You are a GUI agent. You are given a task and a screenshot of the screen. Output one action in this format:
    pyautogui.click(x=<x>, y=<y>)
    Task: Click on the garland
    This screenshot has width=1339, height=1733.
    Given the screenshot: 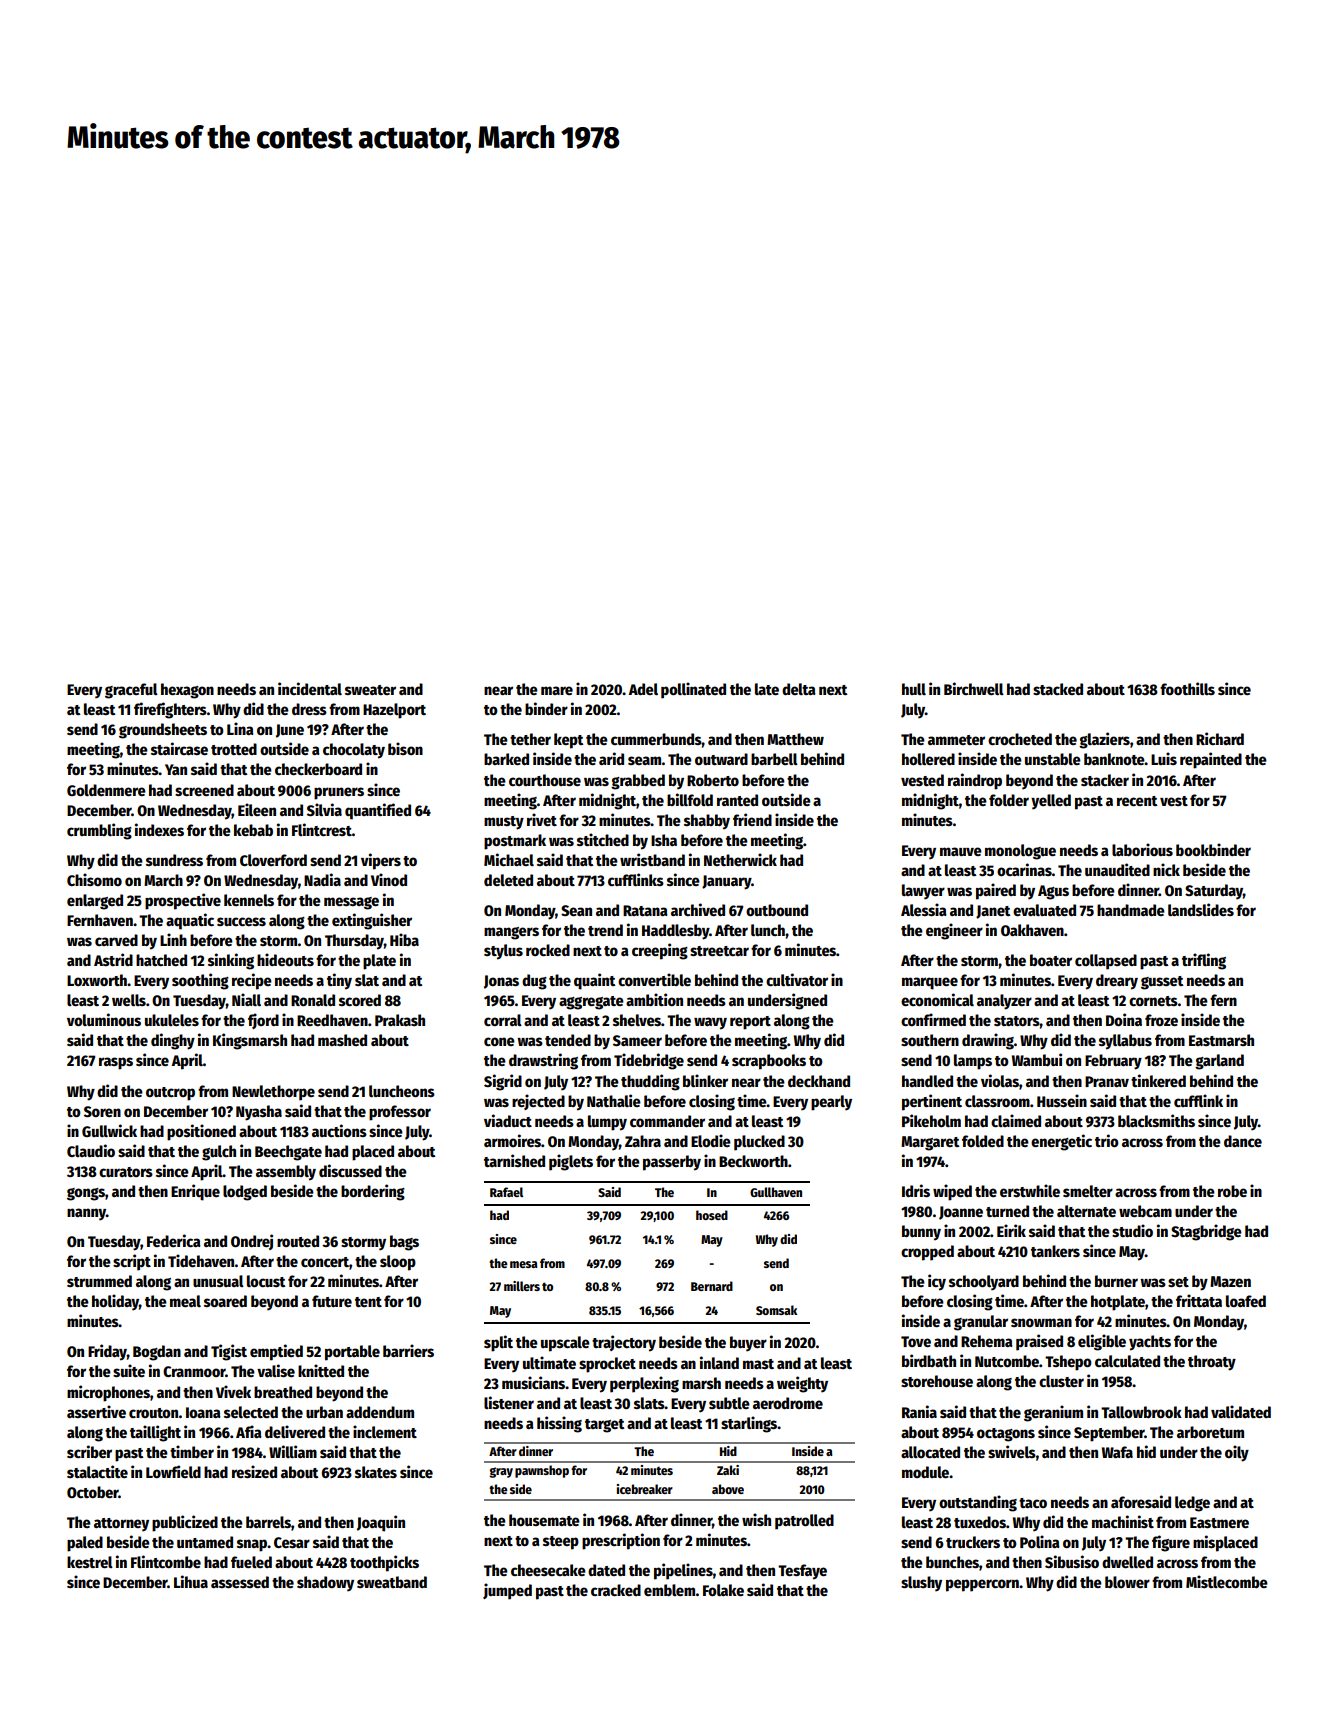 What is the action you would take?
    pyautogui.click(x=1219, y=1062)
